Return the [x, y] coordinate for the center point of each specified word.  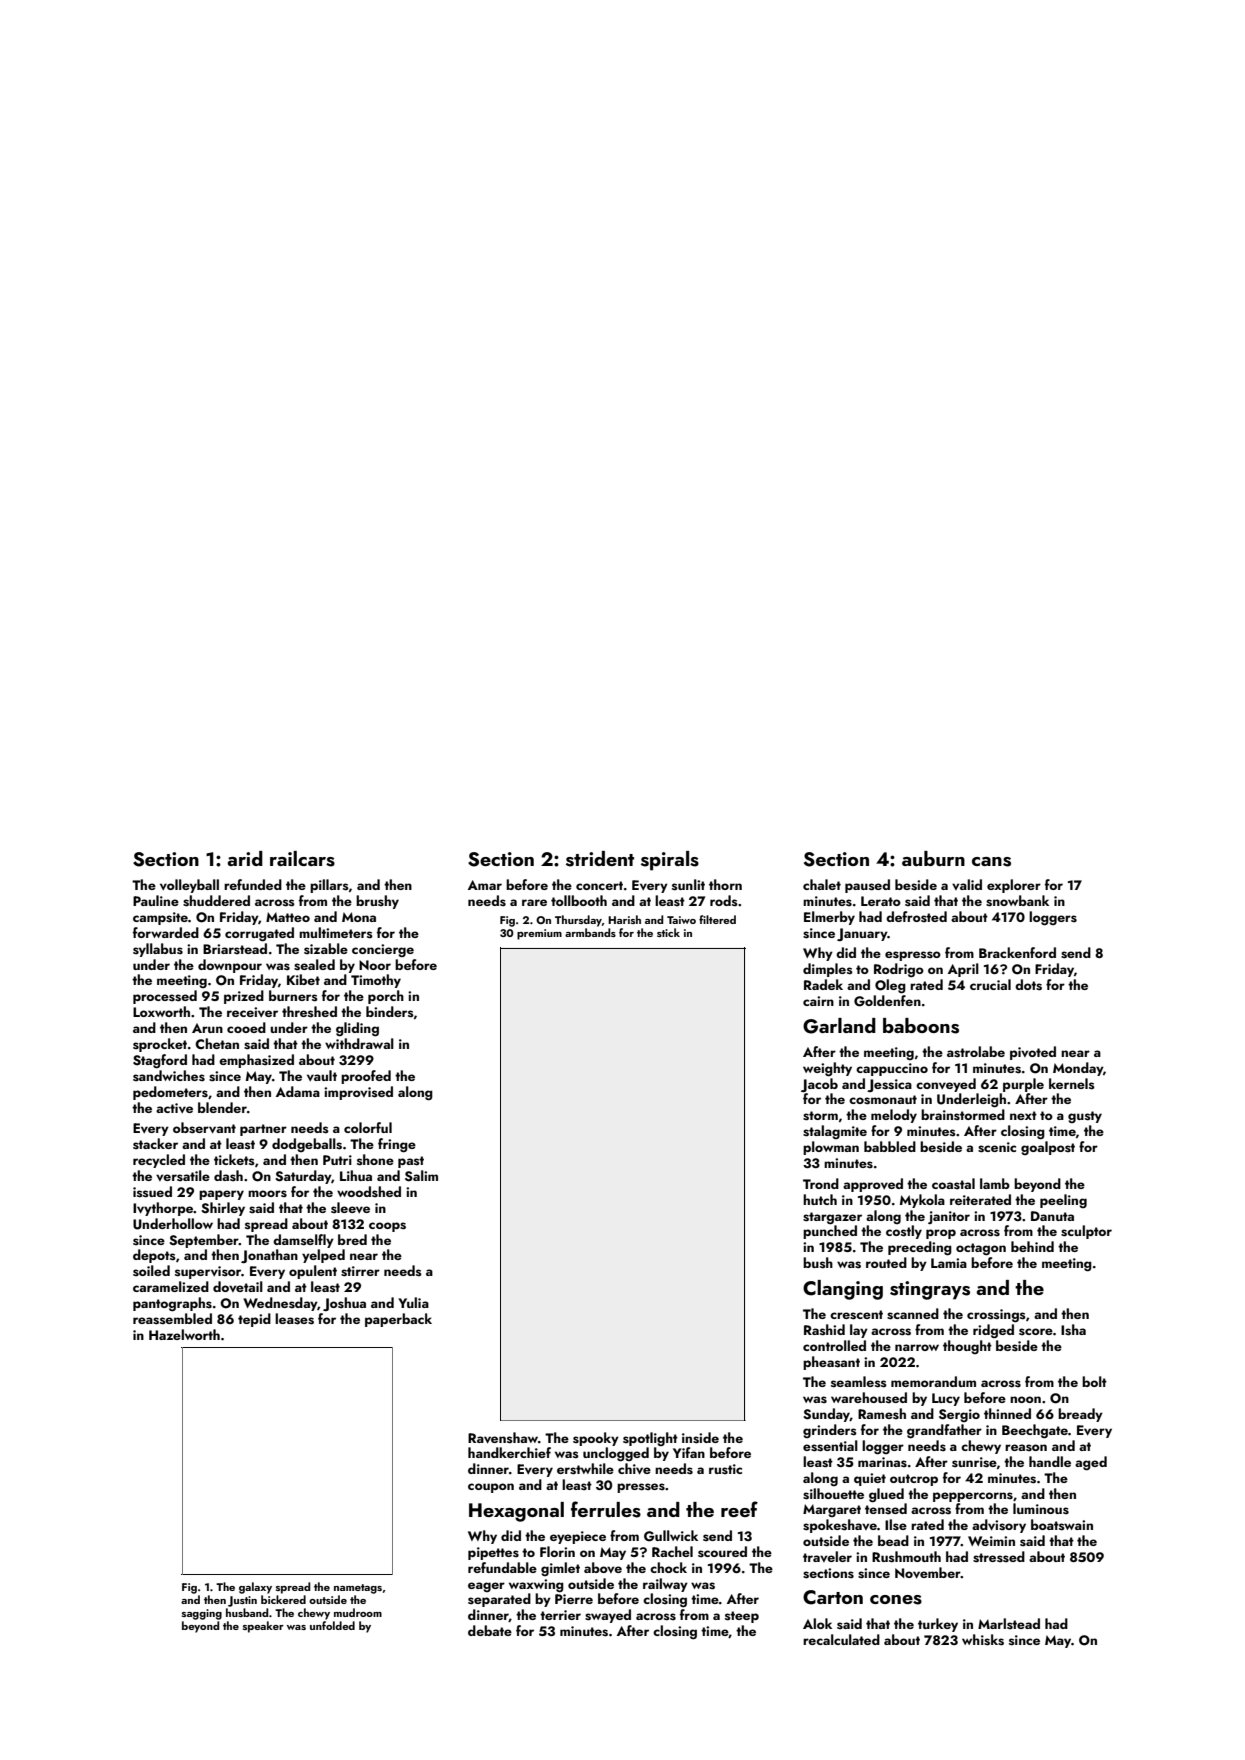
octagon [981, 1249]
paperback [398, 1320]
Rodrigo [899, 970]
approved [873, 1185]
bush [818, 1263]
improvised [358, 1093]
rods [724, 901]
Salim [421, 1176]
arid [245, 858]
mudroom [358, 1612]
